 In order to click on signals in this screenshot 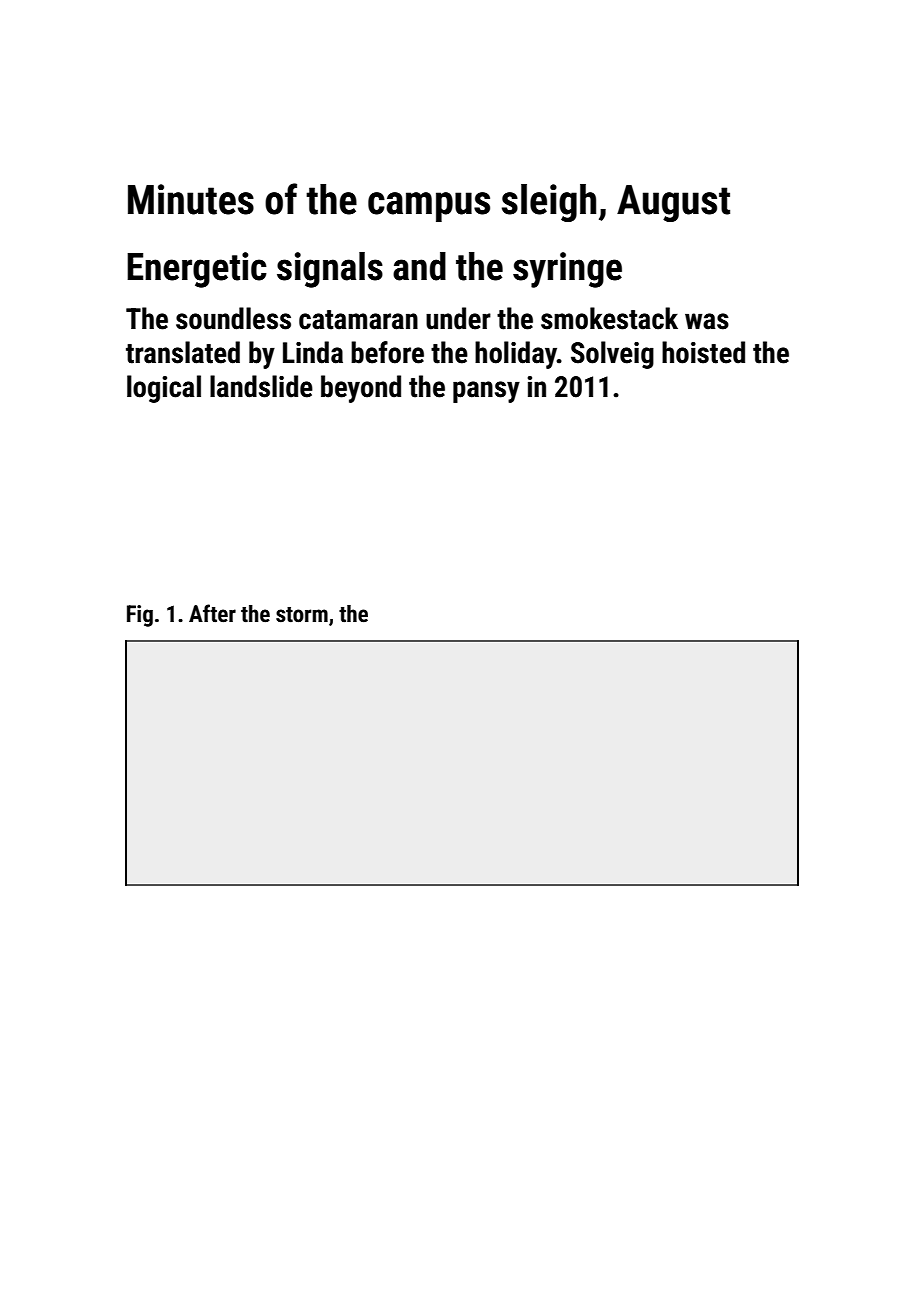, I will do `click(330, 270)`.
